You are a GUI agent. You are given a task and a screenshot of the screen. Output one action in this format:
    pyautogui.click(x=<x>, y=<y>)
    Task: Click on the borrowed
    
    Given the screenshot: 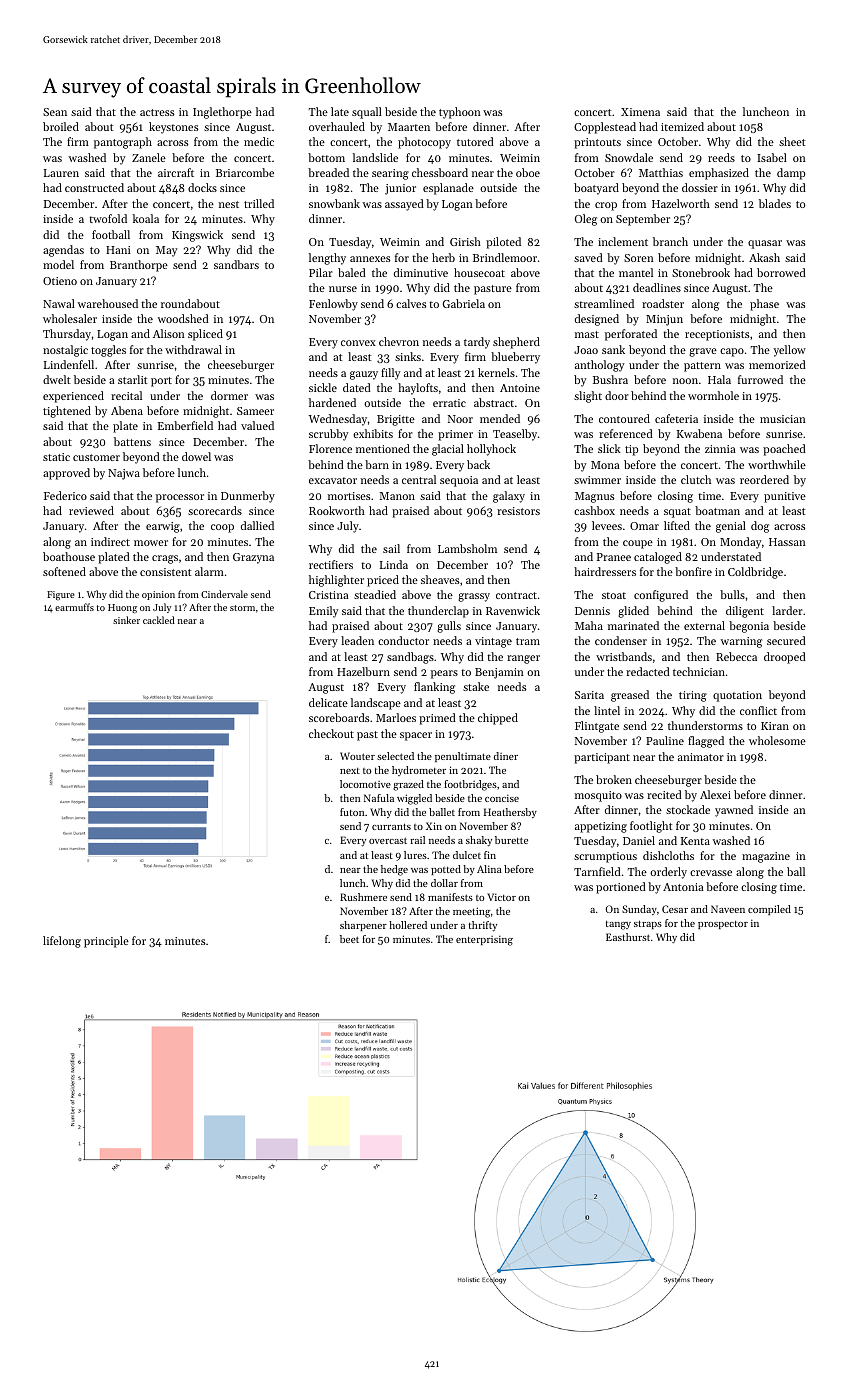 What is the action you would take?
    pyautogui.click(x=781, y=272)
